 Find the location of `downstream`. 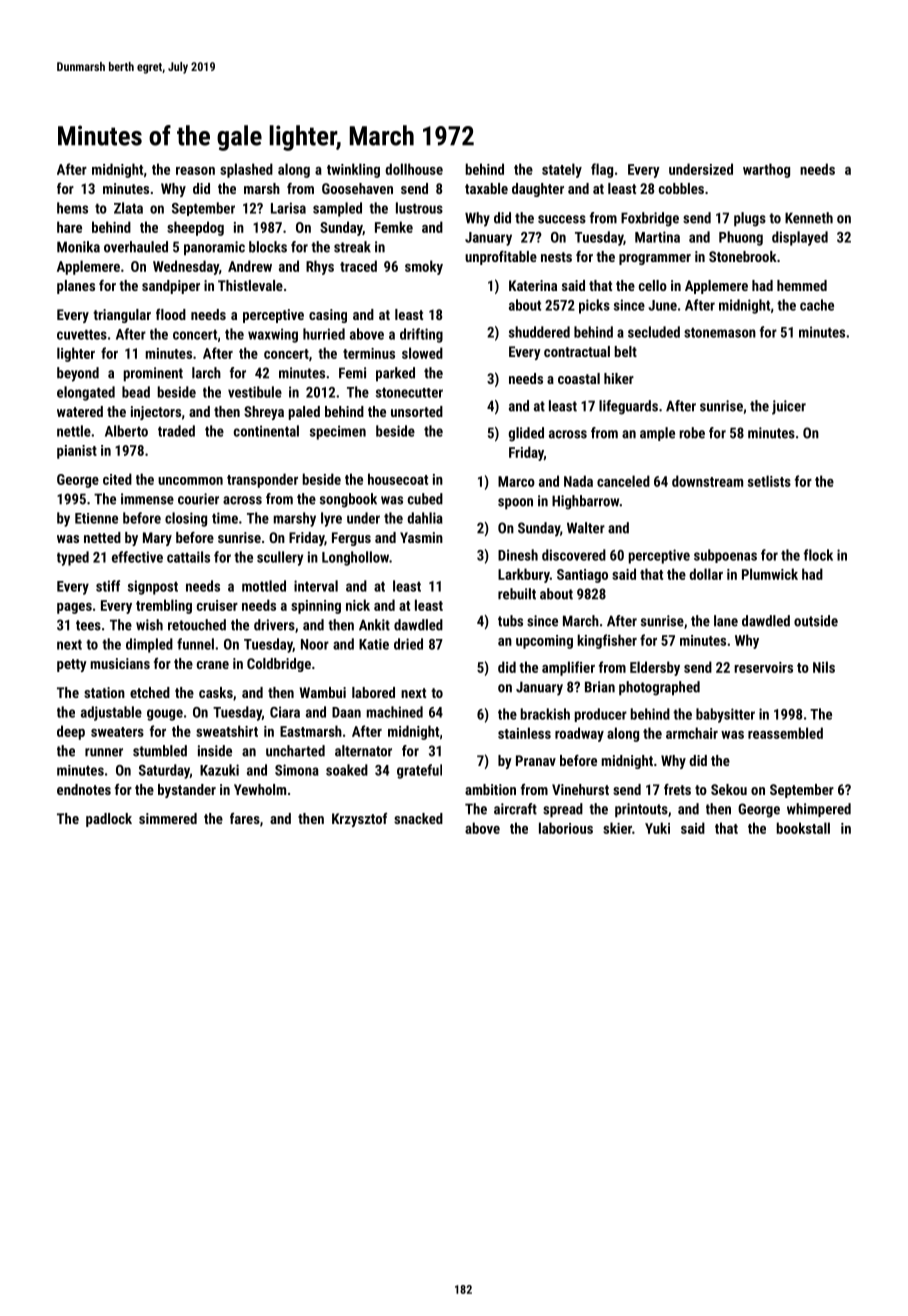

downstream is located at coordinates (707, 481).
